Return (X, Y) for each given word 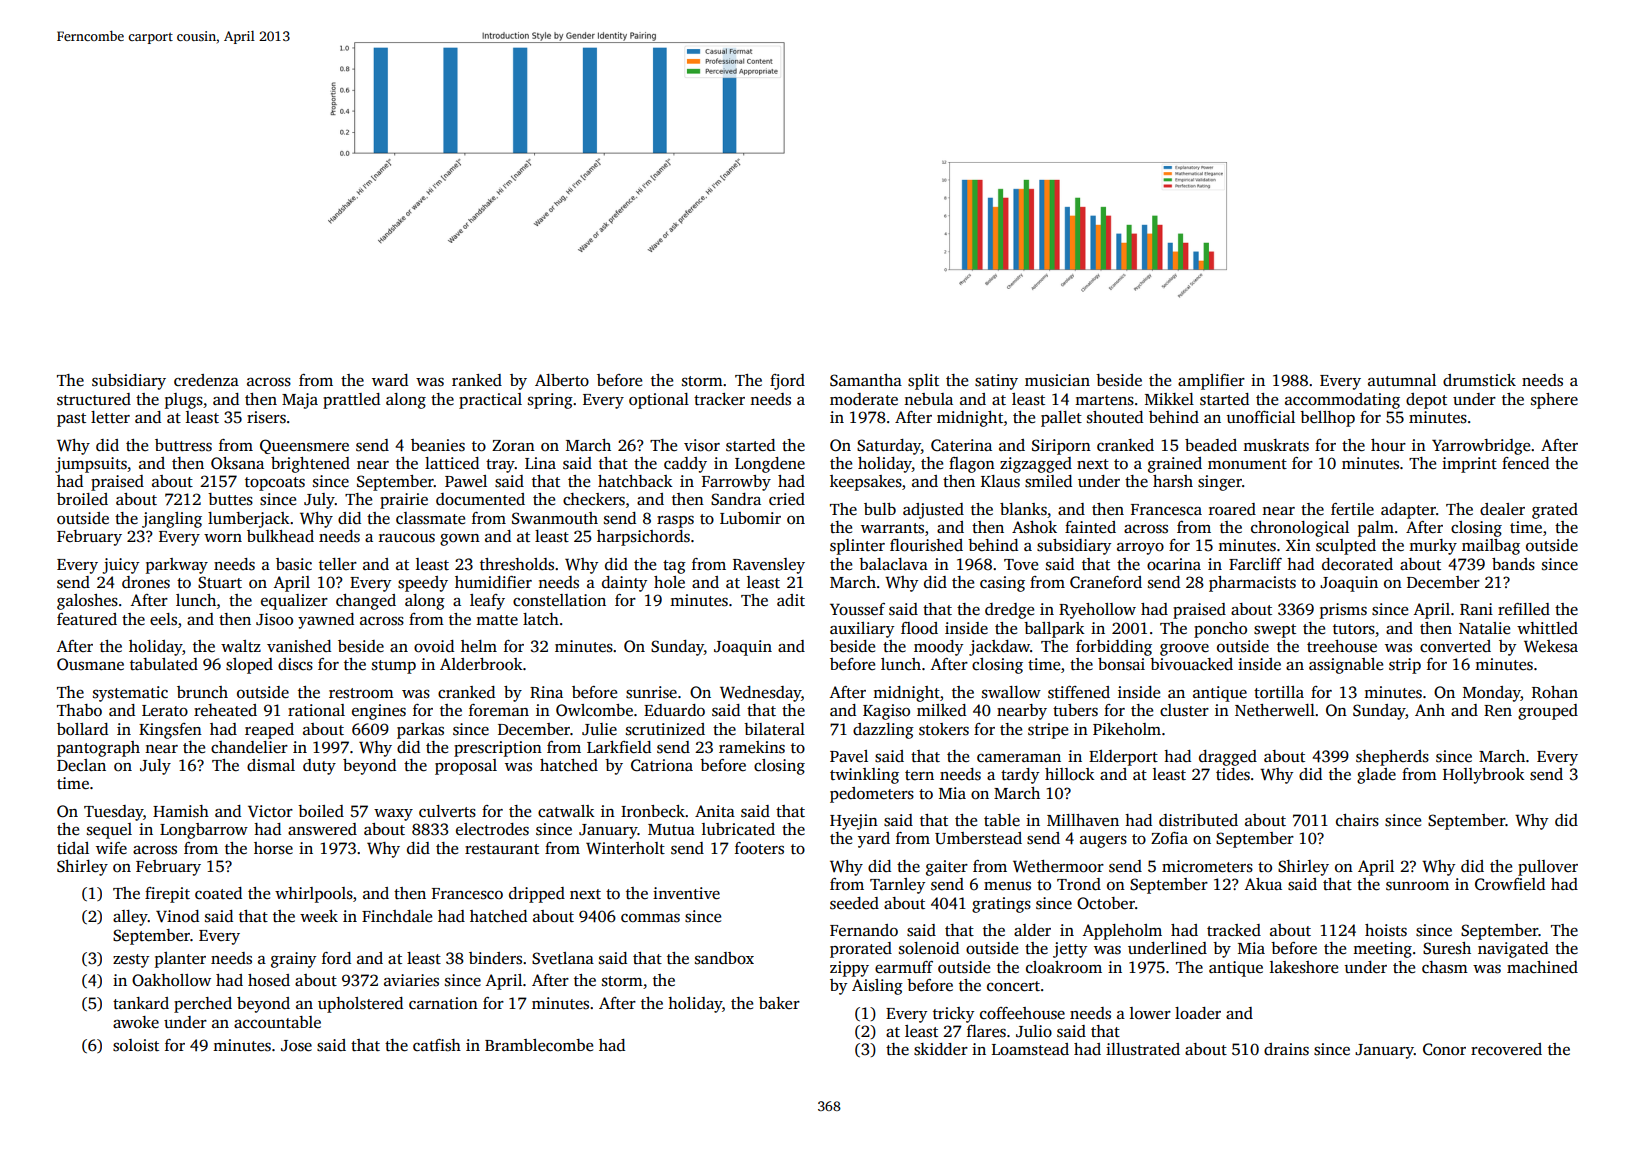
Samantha (866, 380)
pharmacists (1252, 584)
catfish (437, 1045)
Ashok (1034, 527)
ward (390, 380)
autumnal (1402, 380)
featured (87, 619)
